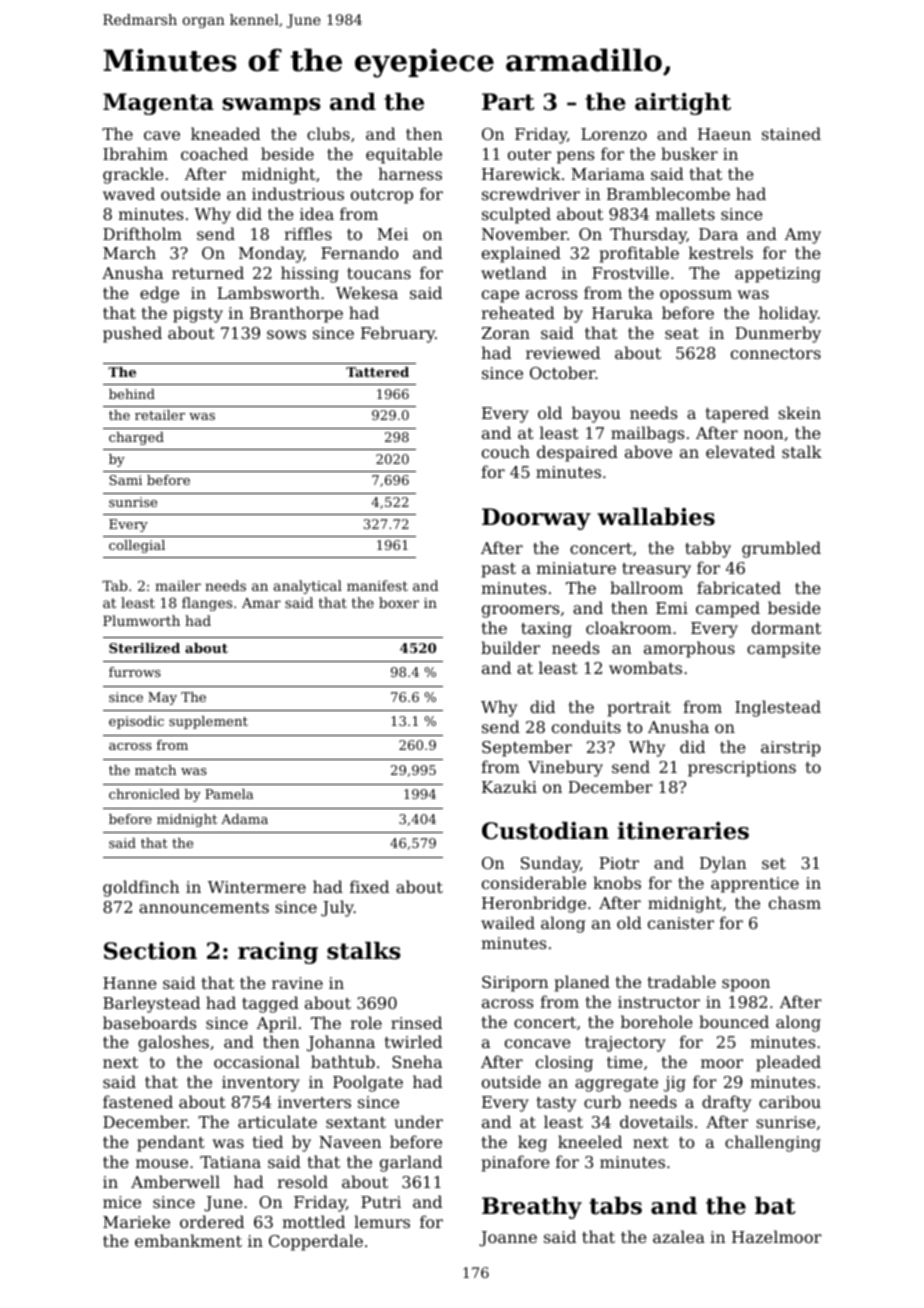 Image resolution: width=924 pixels, height=1308 pixels. What do you see at coordinates (515, 984) in the screenshot?
I see `Siriporn` at bounding box center [515, 984].
